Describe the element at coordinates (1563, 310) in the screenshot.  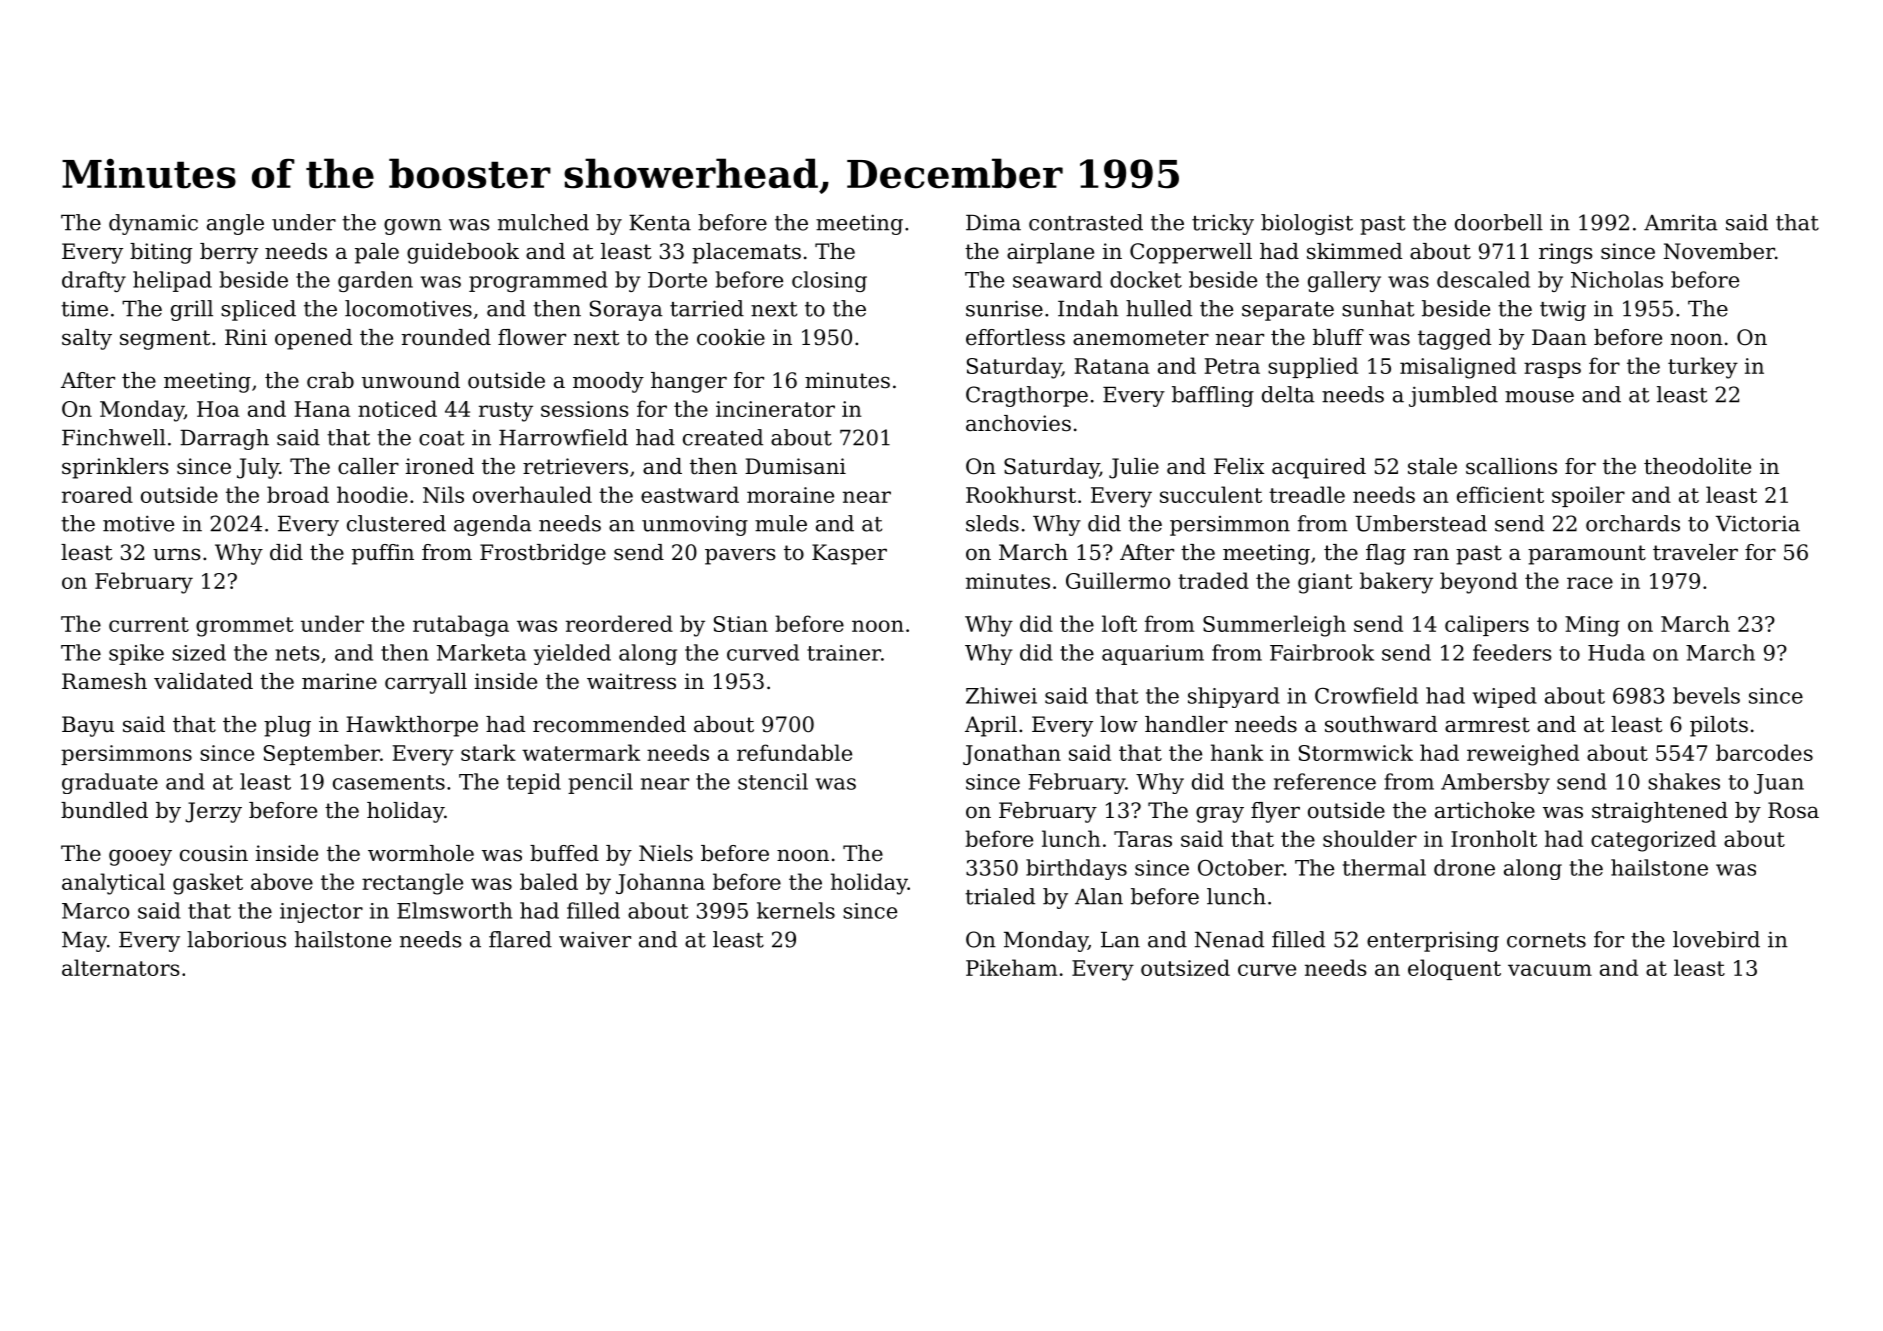
I see `twig` at that location.
